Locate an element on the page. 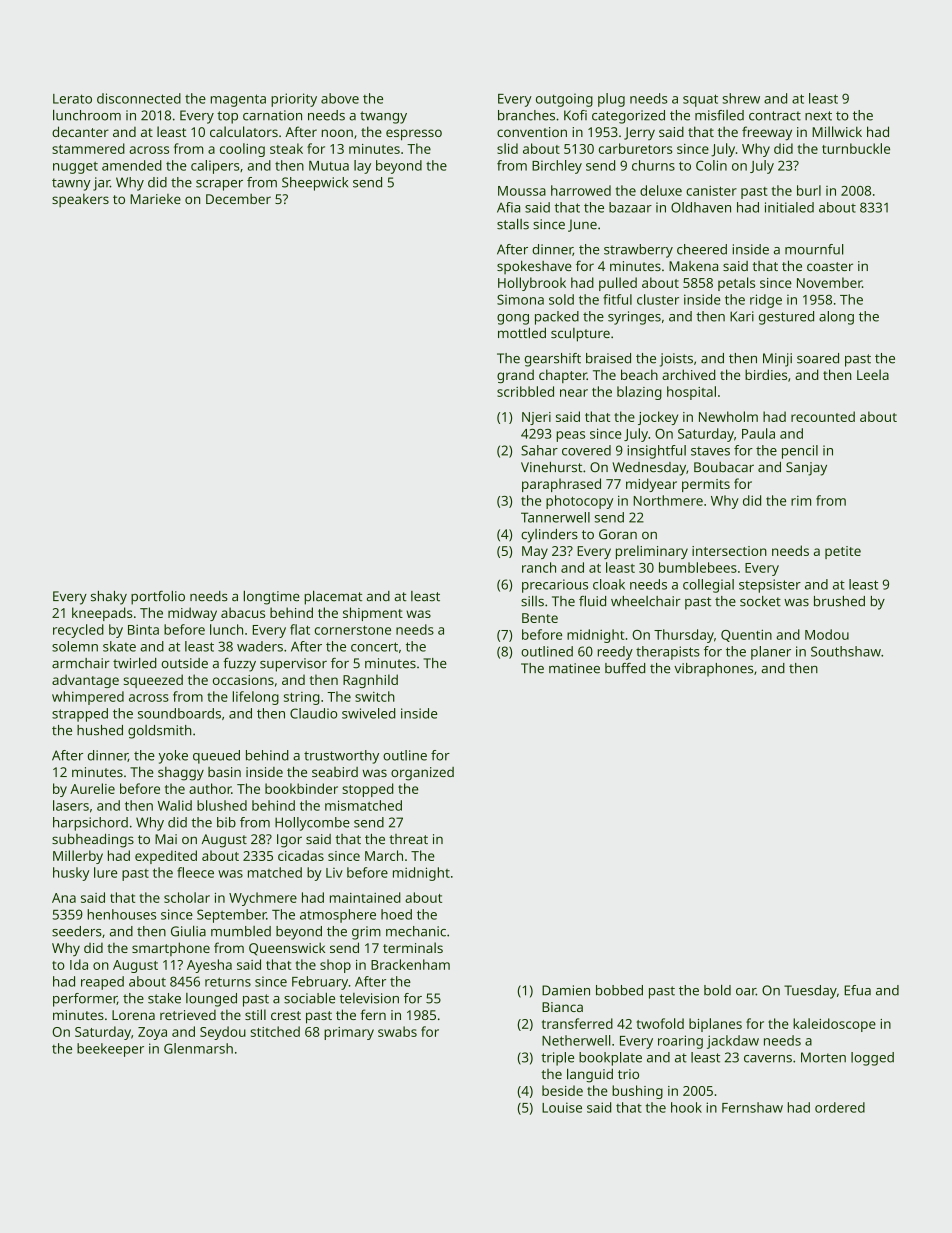  outgoing is located at coordinates (564, 100).
